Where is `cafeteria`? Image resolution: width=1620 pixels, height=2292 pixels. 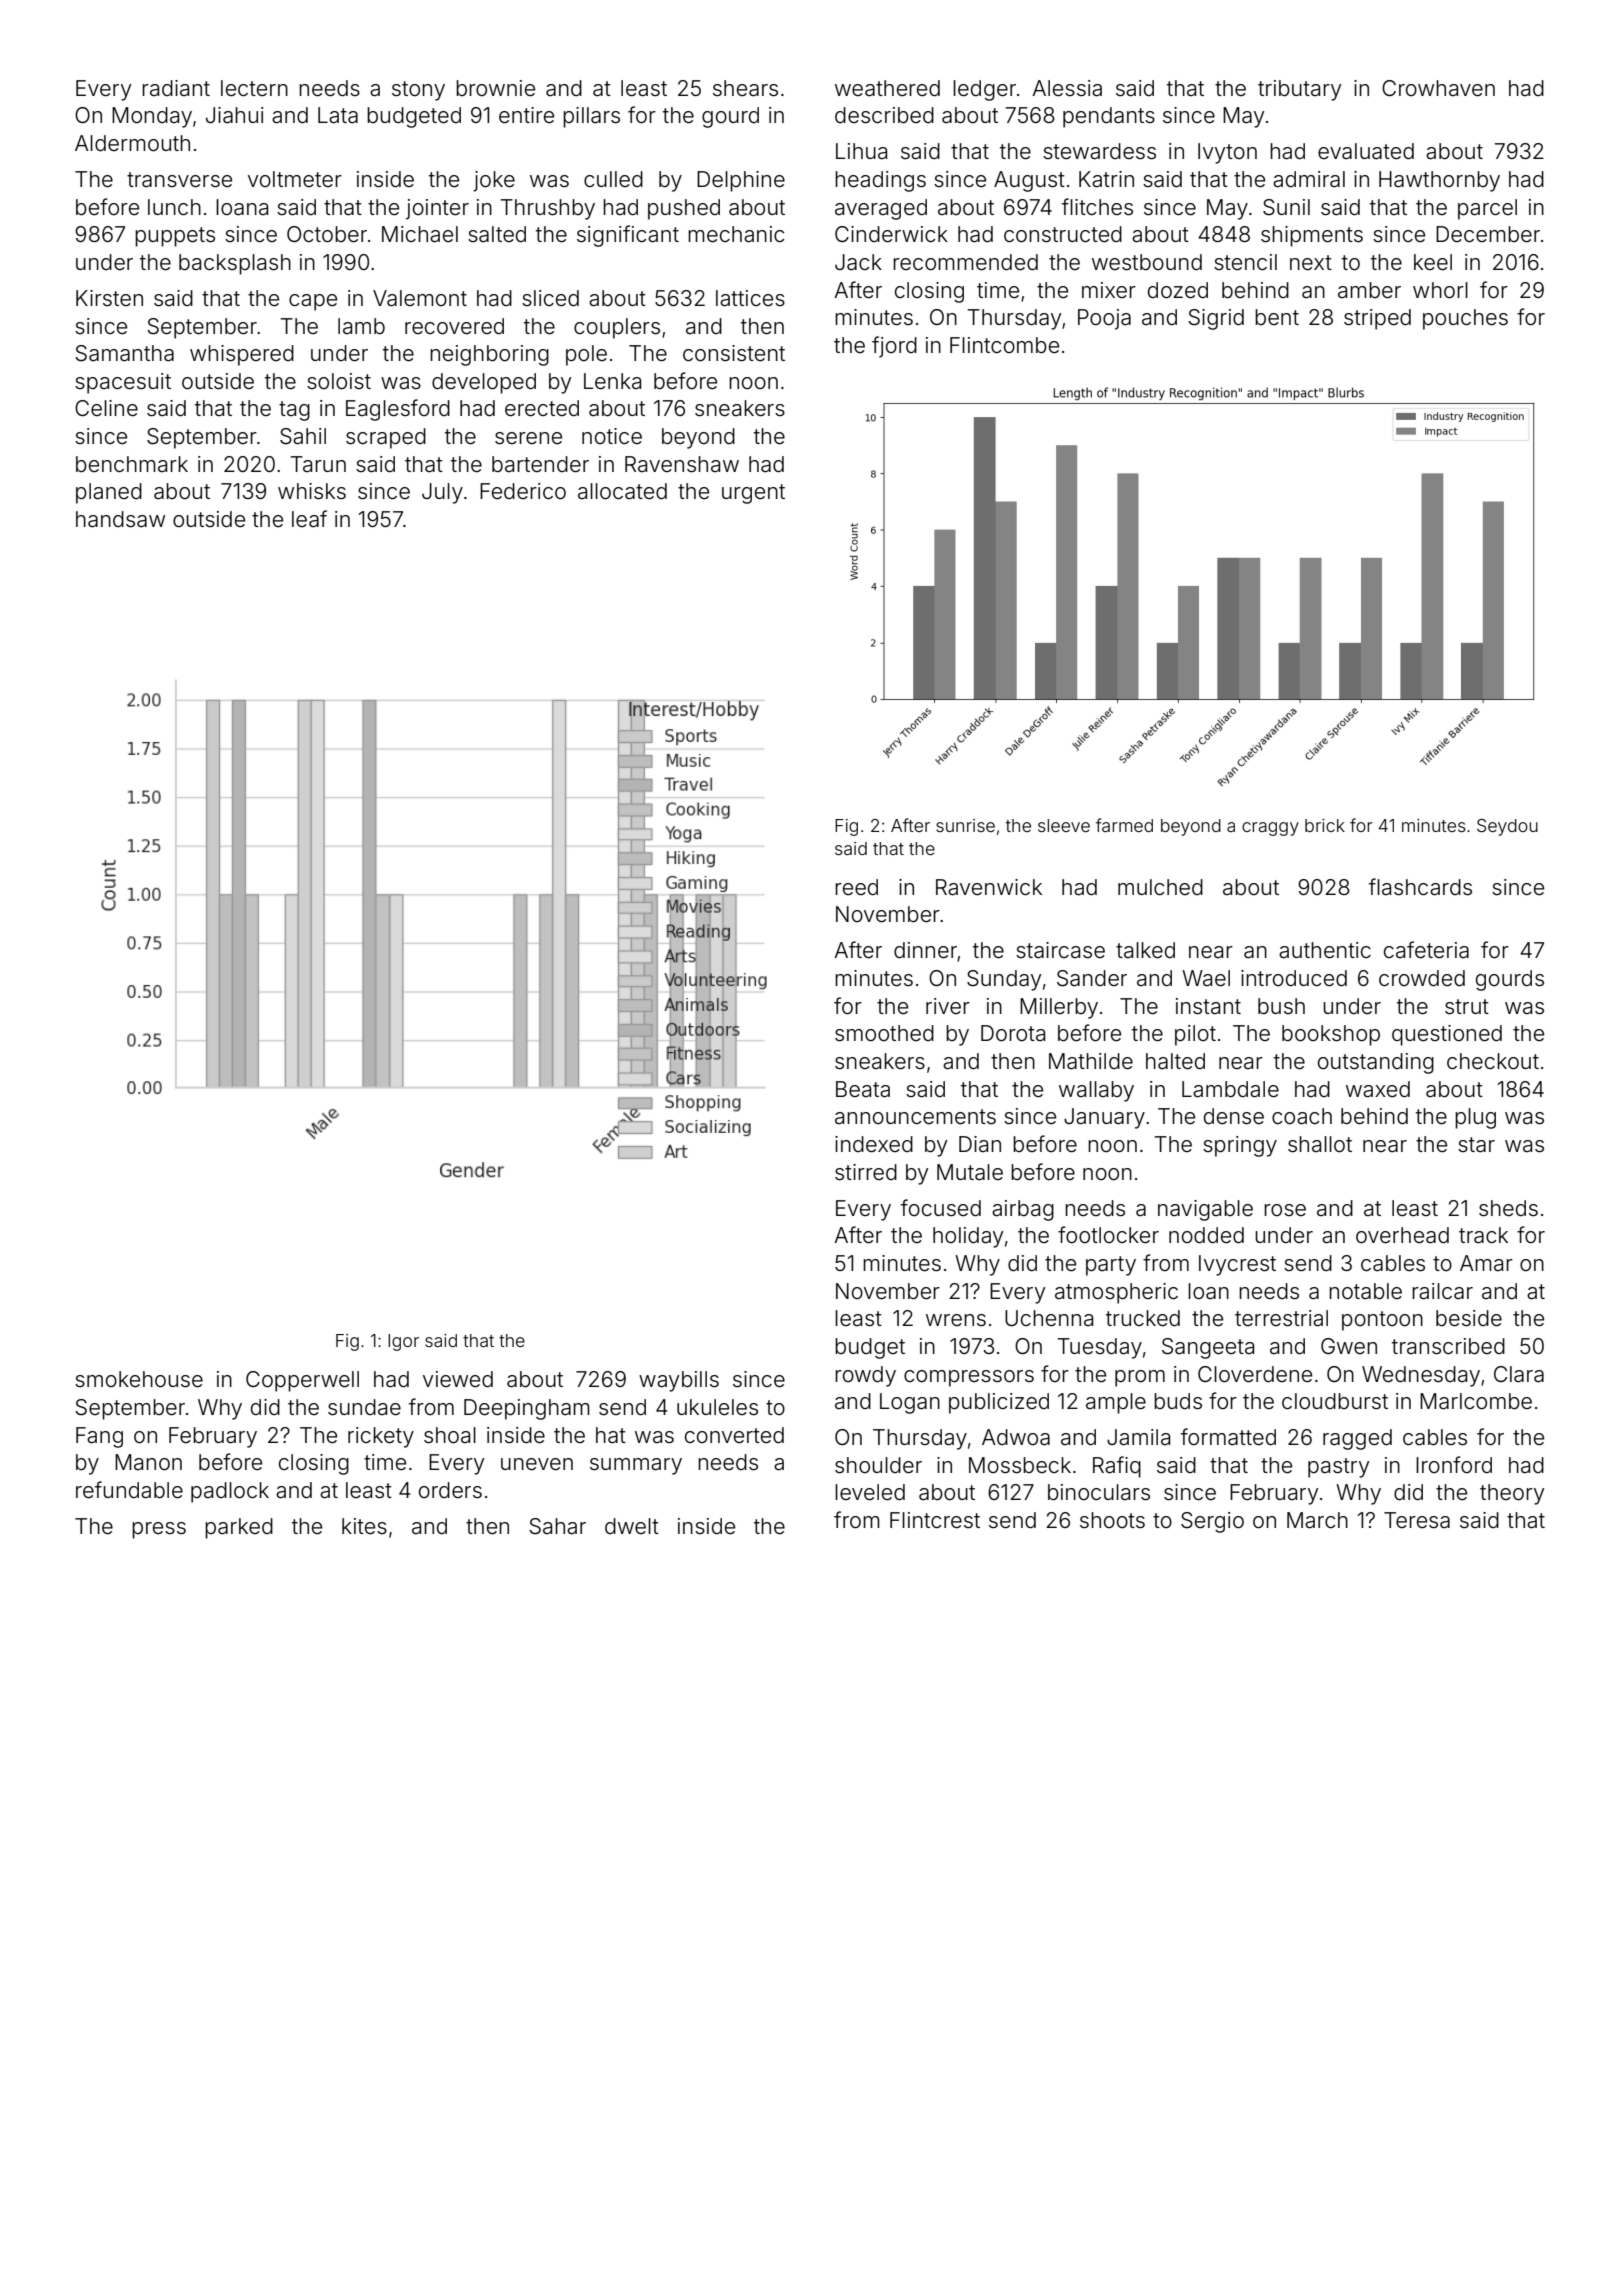 cafeteria is located at coordinates (1426, 950).
